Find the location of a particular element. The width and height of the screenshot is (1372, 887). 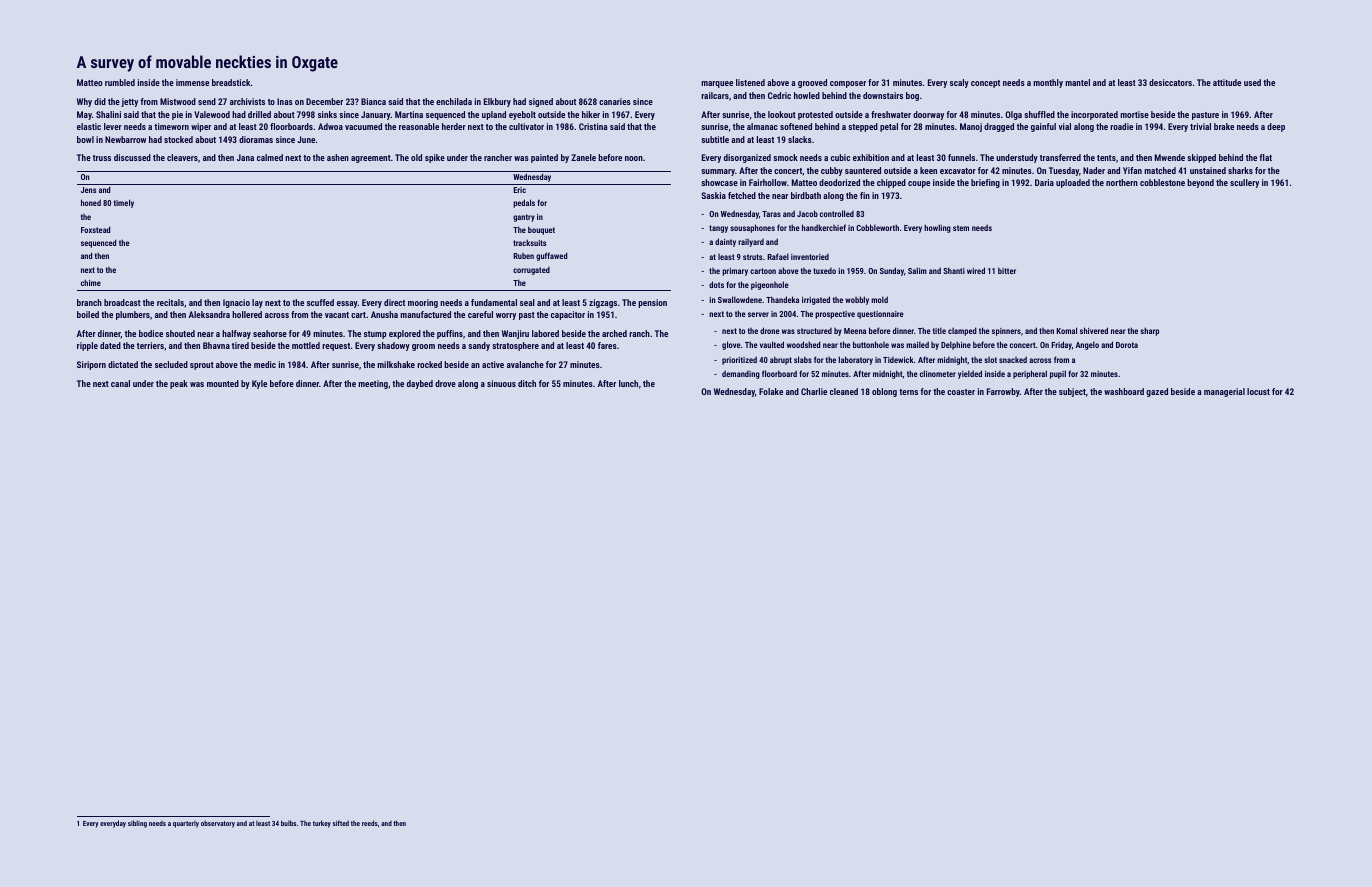

cubic is located at coordinates (840, 157).
